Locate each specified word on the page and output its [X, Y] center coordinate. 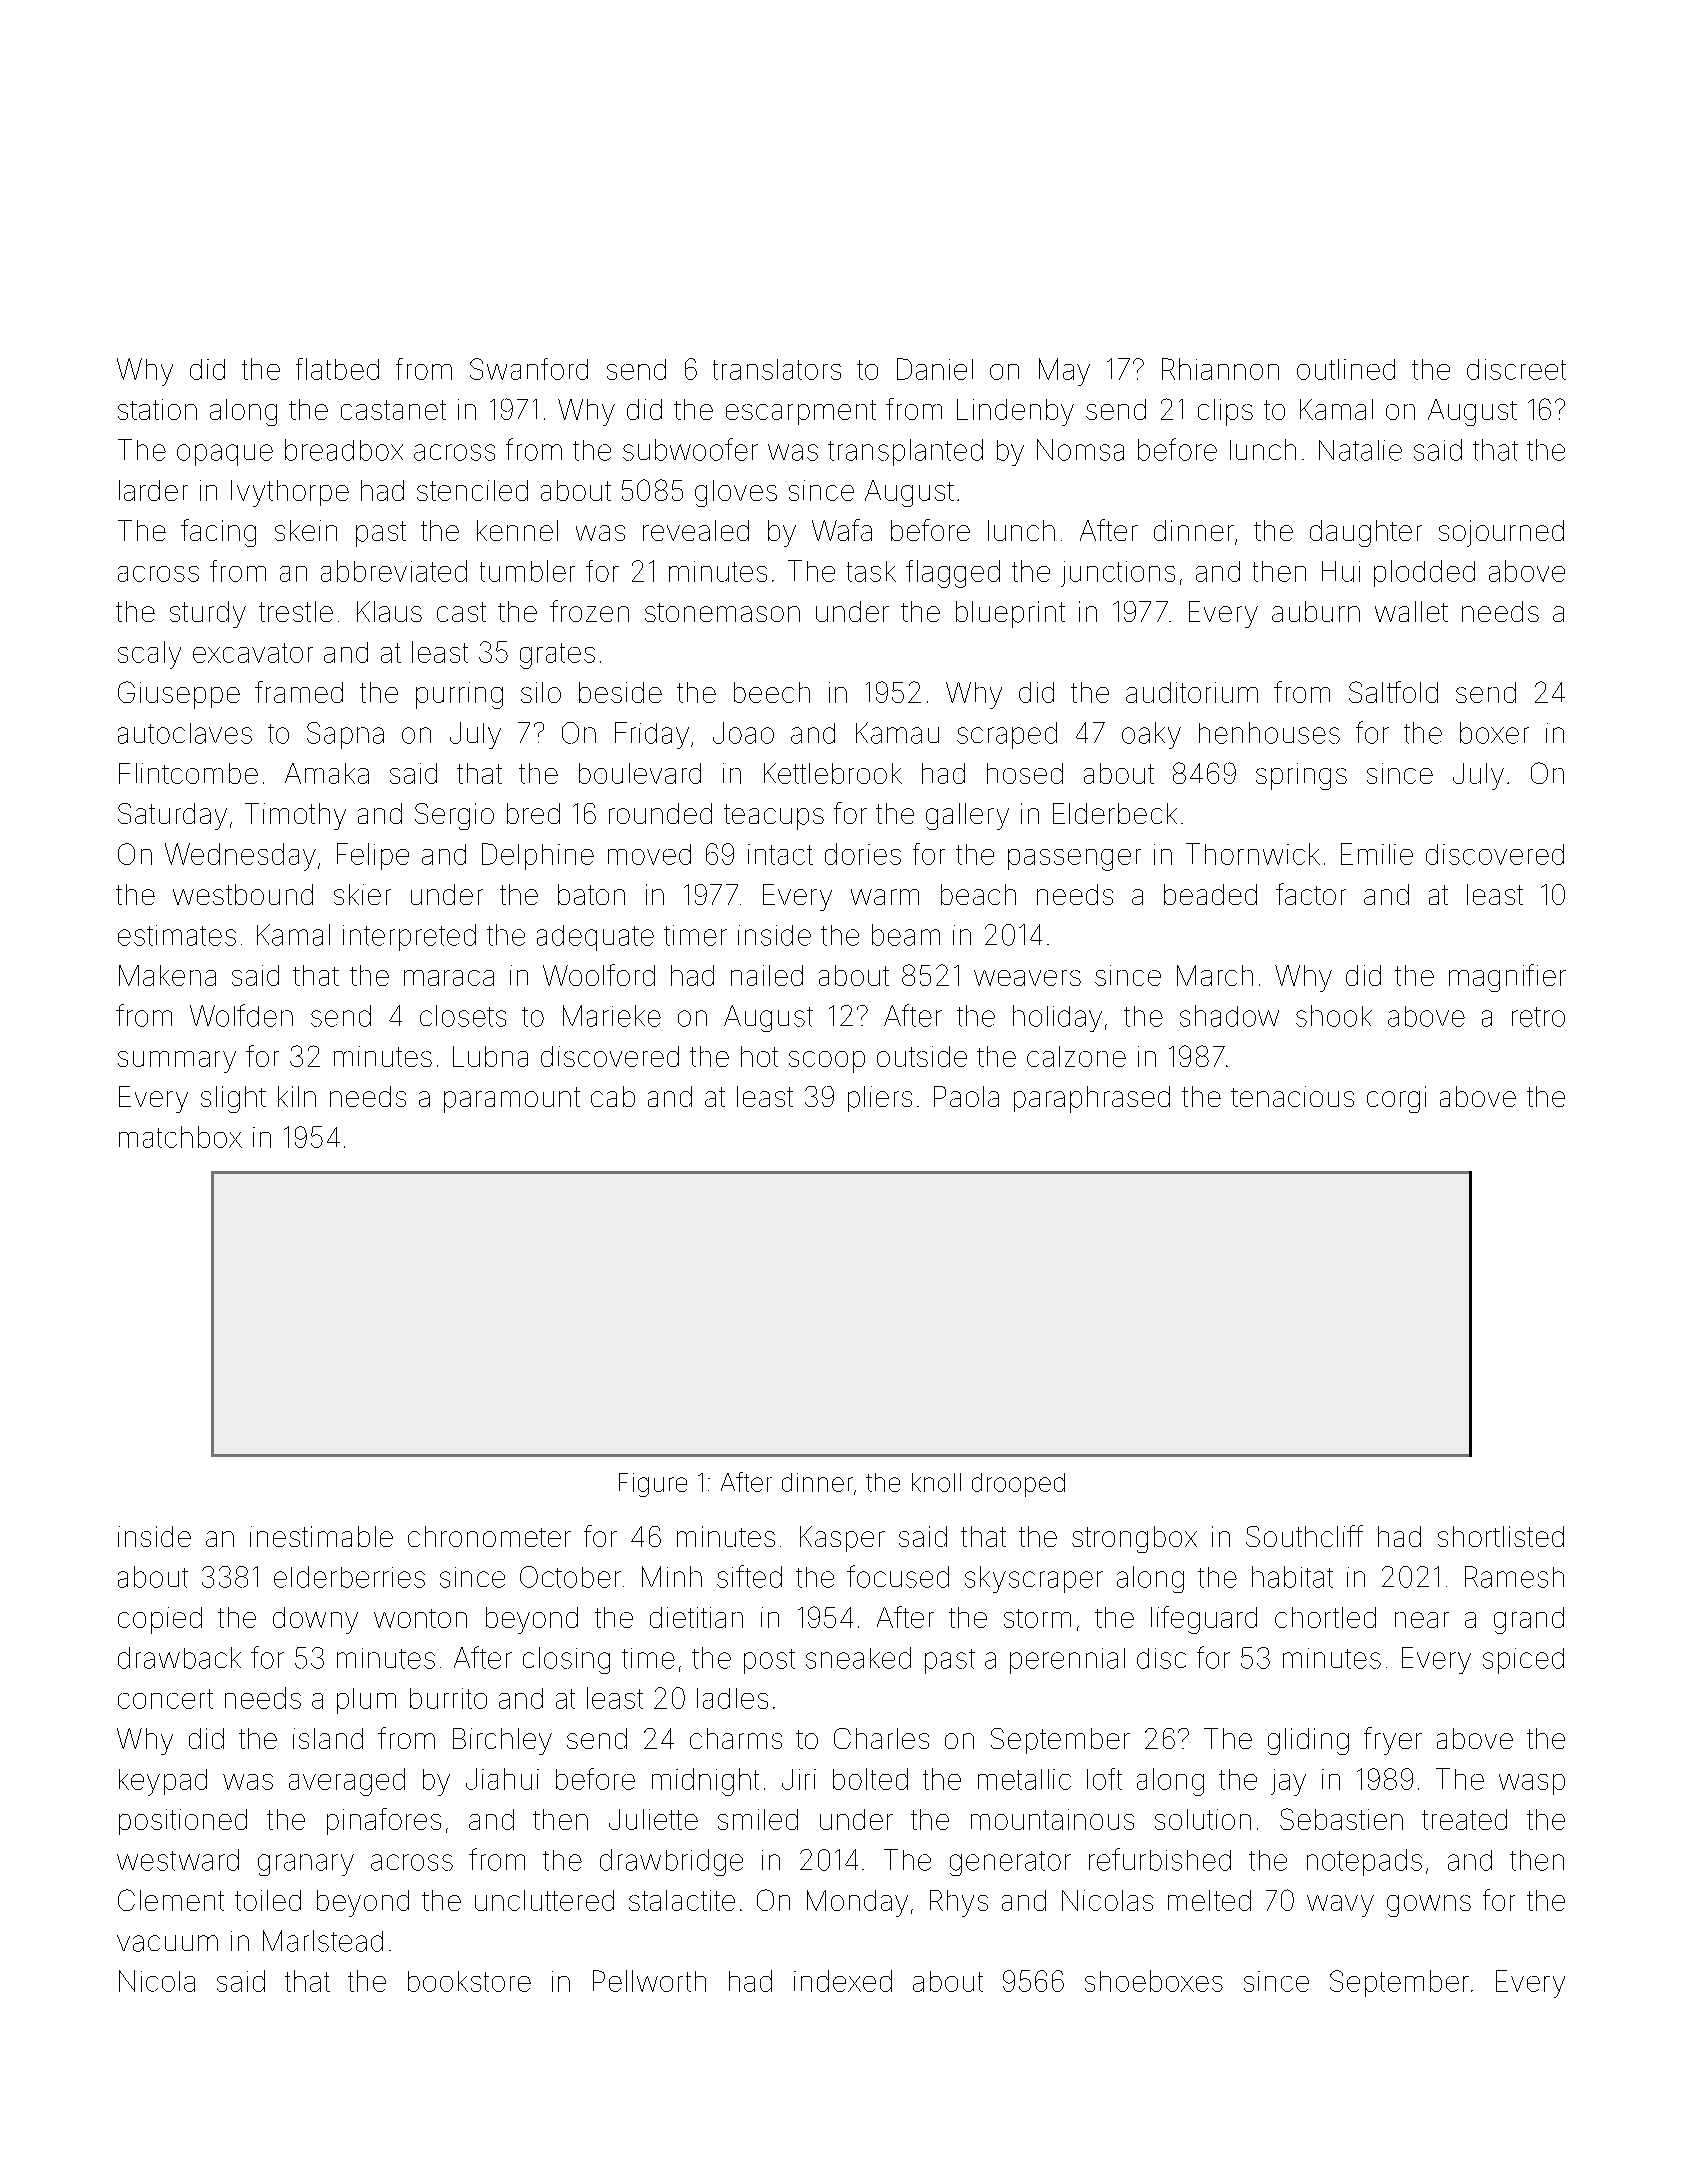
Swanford [529, 369]
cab [613, 1096]
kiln [297, 1096]
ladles [732, 1698]
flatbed [337, 369]
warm [885, 897]
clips [1225, 412]
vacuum [167, 1943]
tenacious [1292, 1096]
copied [160, 1620]
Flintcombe [188, 773]
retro [1538, 1017]
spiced [1523, 1661]
